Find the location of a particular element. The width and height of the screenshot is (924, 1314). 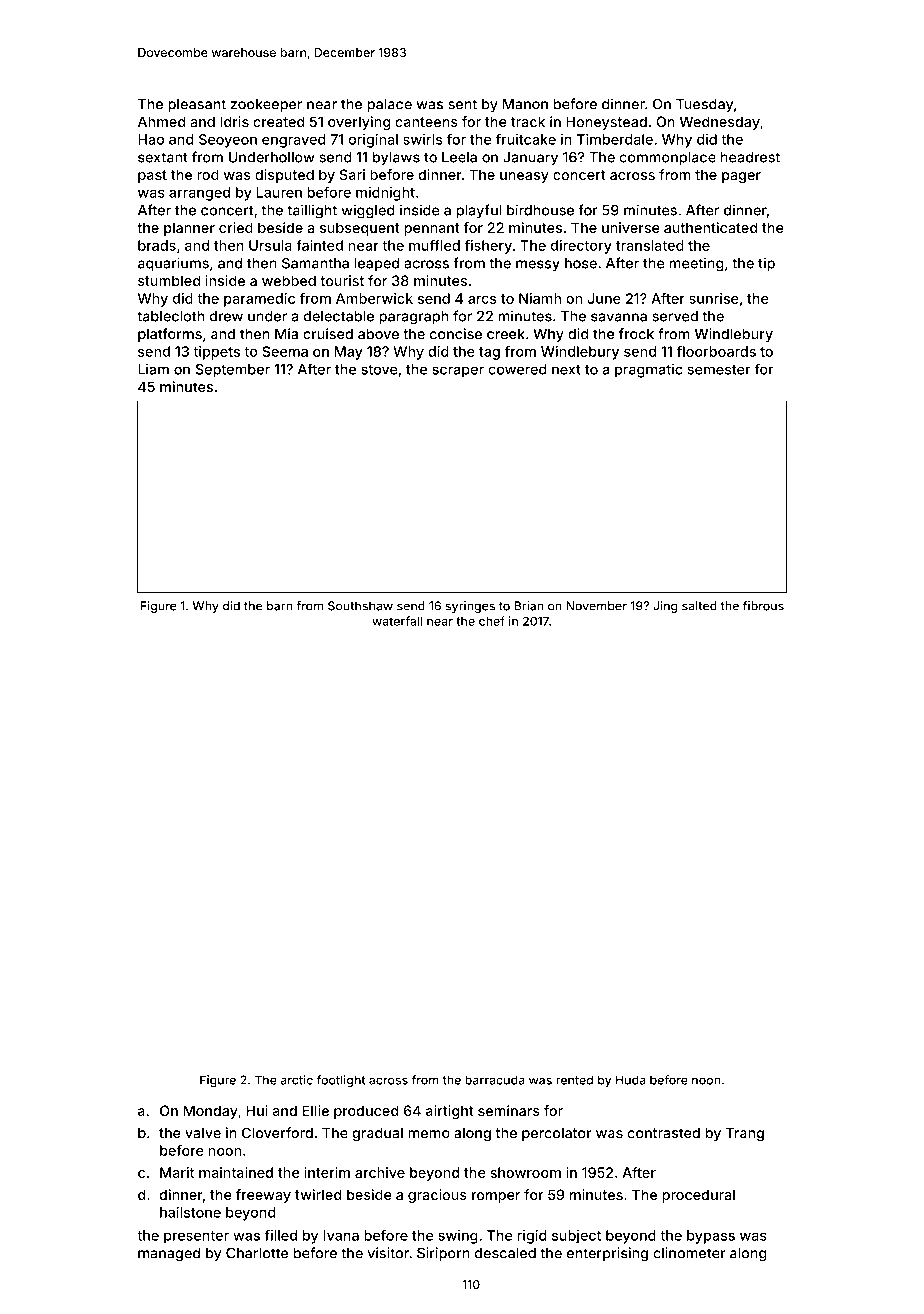

twirled is located at coordinates (318, 1194).
